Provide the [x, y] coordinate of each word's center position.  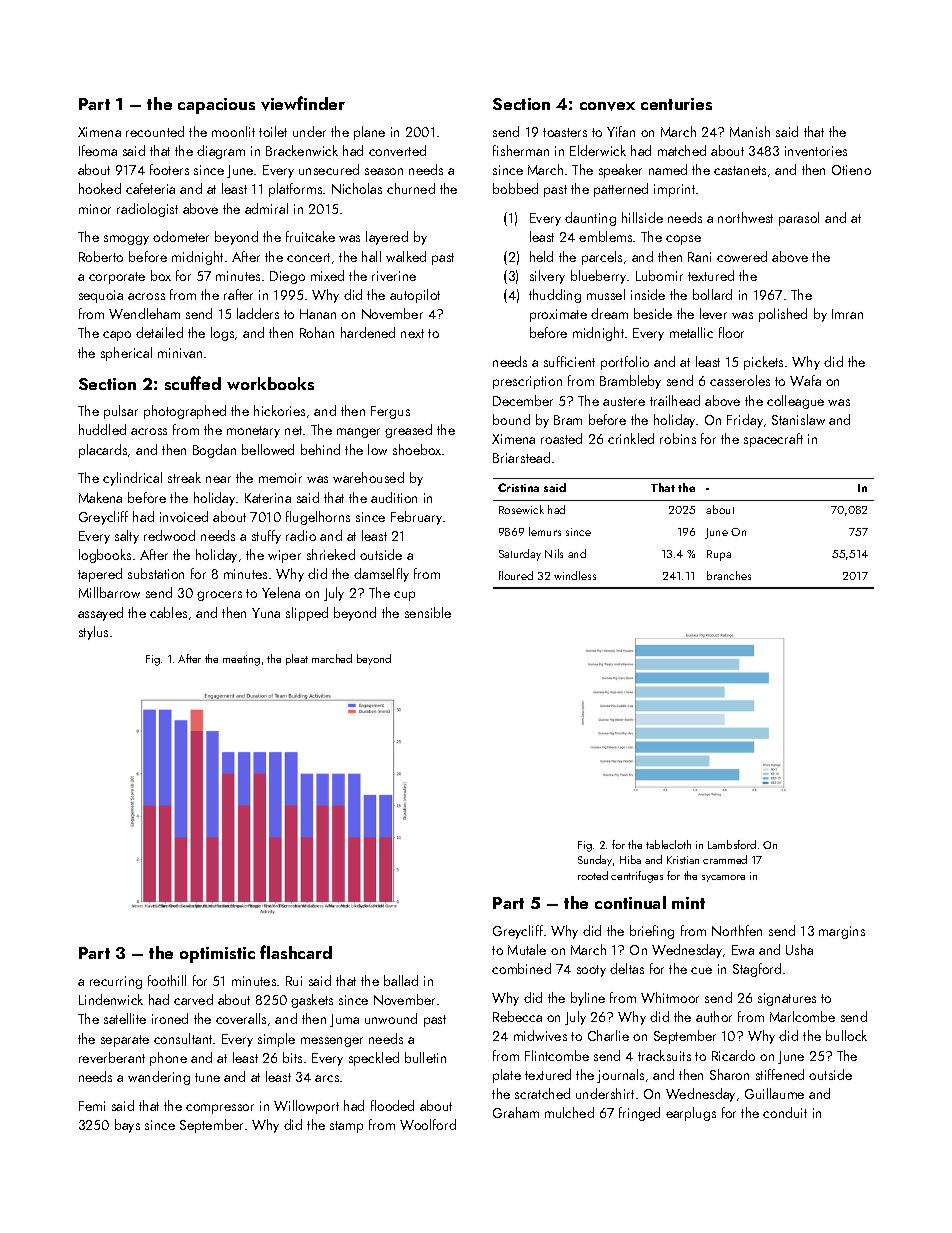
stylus [93, 633]
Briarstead [521, 457]
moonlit [233, 131]
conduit [785, 1112]
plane [369, 133]
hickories [279, 410]
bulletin [425, 1057]
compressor [220, 1109]
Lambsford [732, 844]
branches [729, 575]
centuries [676, 104]
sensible [428, 612]
